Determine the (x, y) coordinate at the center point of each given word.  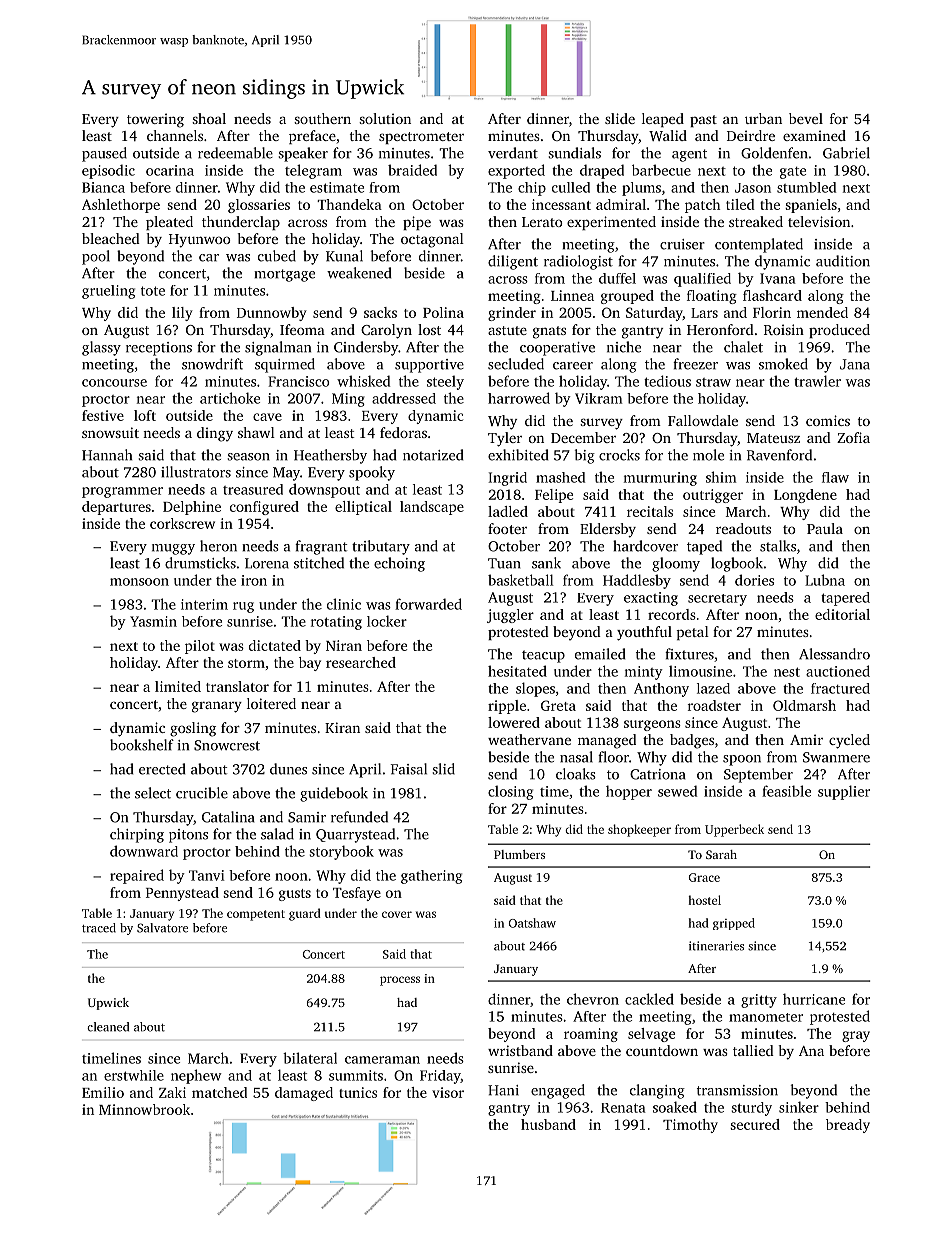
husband (548, 1124)
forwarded (428, 604)
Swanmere (836, 757)
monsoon (139, 582)
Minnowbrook (144, 1109)
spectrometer (421, 138)
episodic (108, 171)
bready (848, 1126)
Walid (668, 135)
